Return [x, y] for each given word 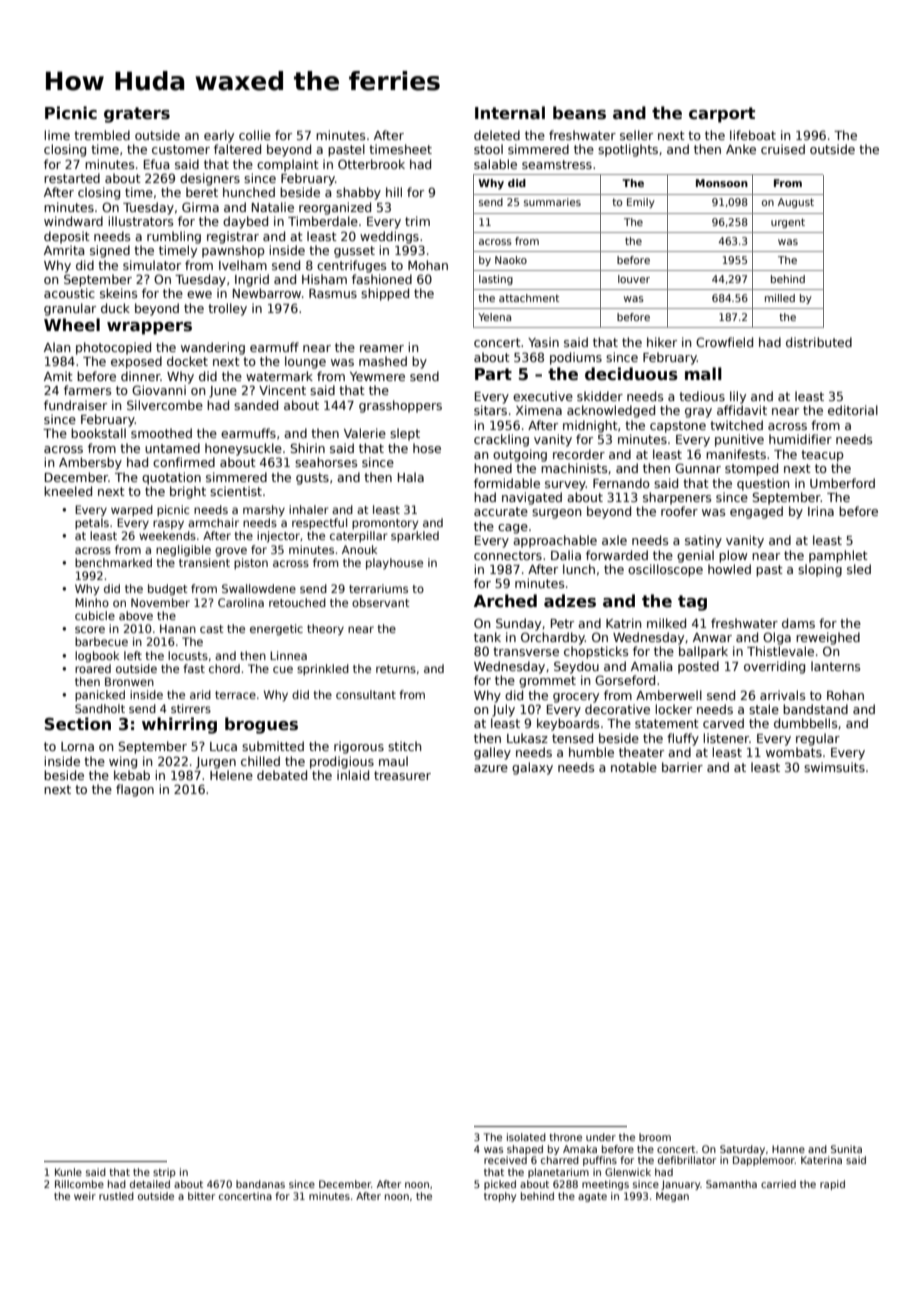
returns [396, 669]
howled [729, 569]
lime [57, 135]
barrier [682, 767]
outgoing [520, 455]
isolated [526, 1137]
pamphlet [838, 556]
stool [488, 149]
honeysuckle [243, 449]
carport [722, 115]
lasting [496, 280]
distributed [819, 342]
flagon [135, 790]
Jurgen [216, 763]
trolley [227, 309]
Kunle [68, 1172]
